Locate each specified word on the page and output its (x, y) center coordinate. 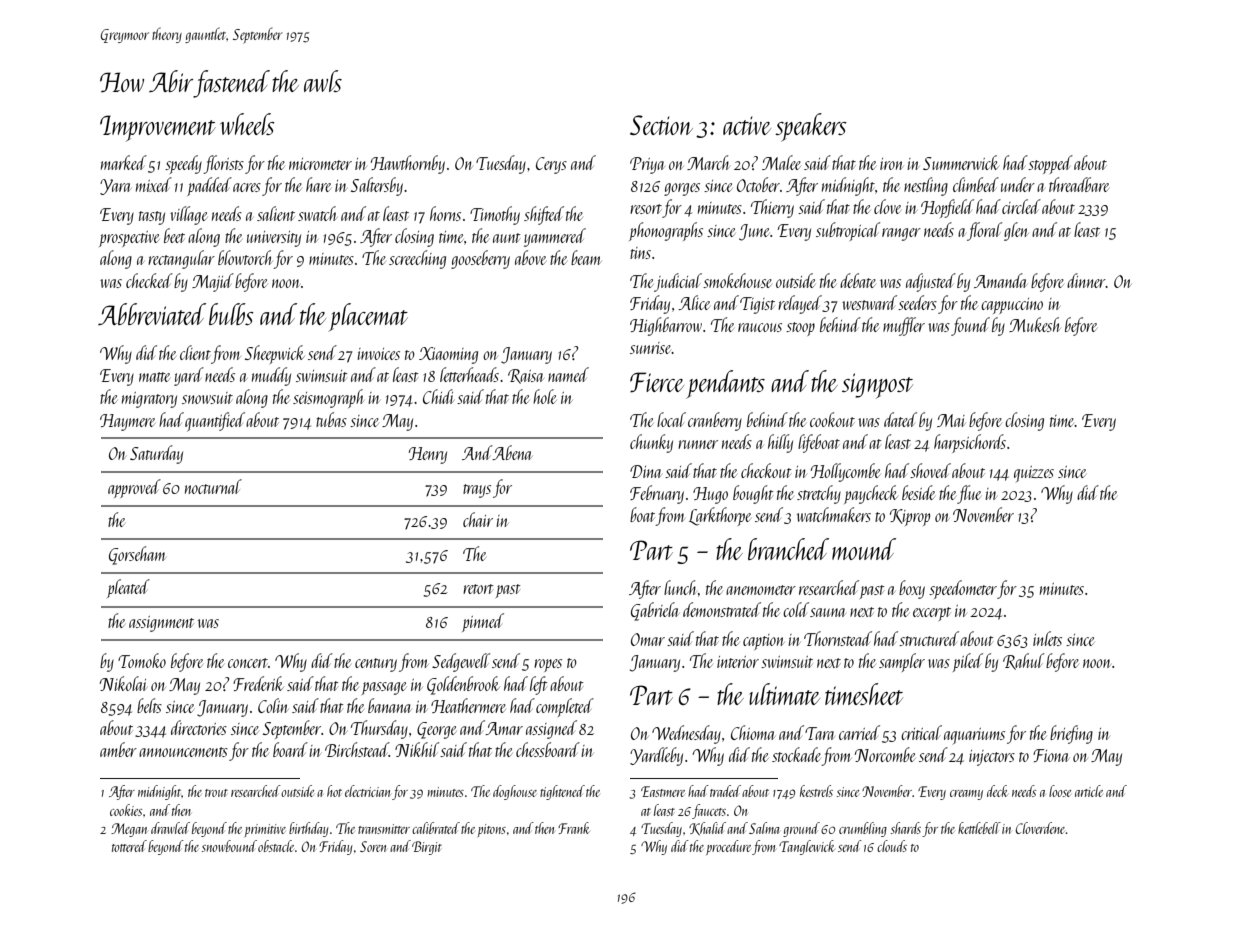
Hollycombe (845, 472)
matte (154, 377)
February (657, 494)
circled (1021, 206)
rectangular (181, 259)
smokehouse (737, 280)
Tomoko (142, 660)
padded (209, 186)
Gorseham (137, 555)
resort (646, 209)
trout (216, 793)
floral (984, 231)
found (970, 326)
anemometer (761, 590)
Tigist (757, 305)
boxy (912, 589)
